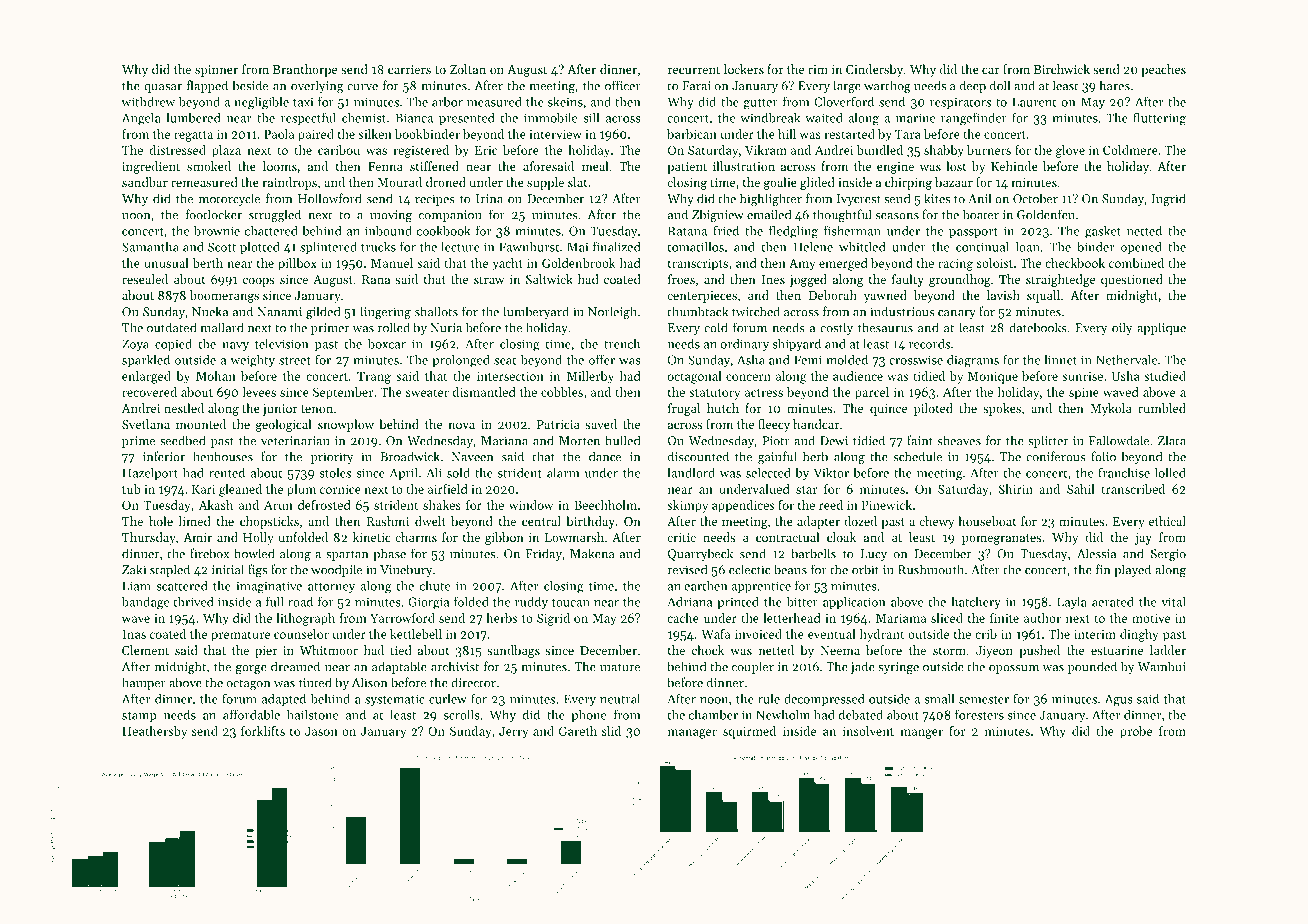  I want to click on Zoltan, so click(468, 69).
